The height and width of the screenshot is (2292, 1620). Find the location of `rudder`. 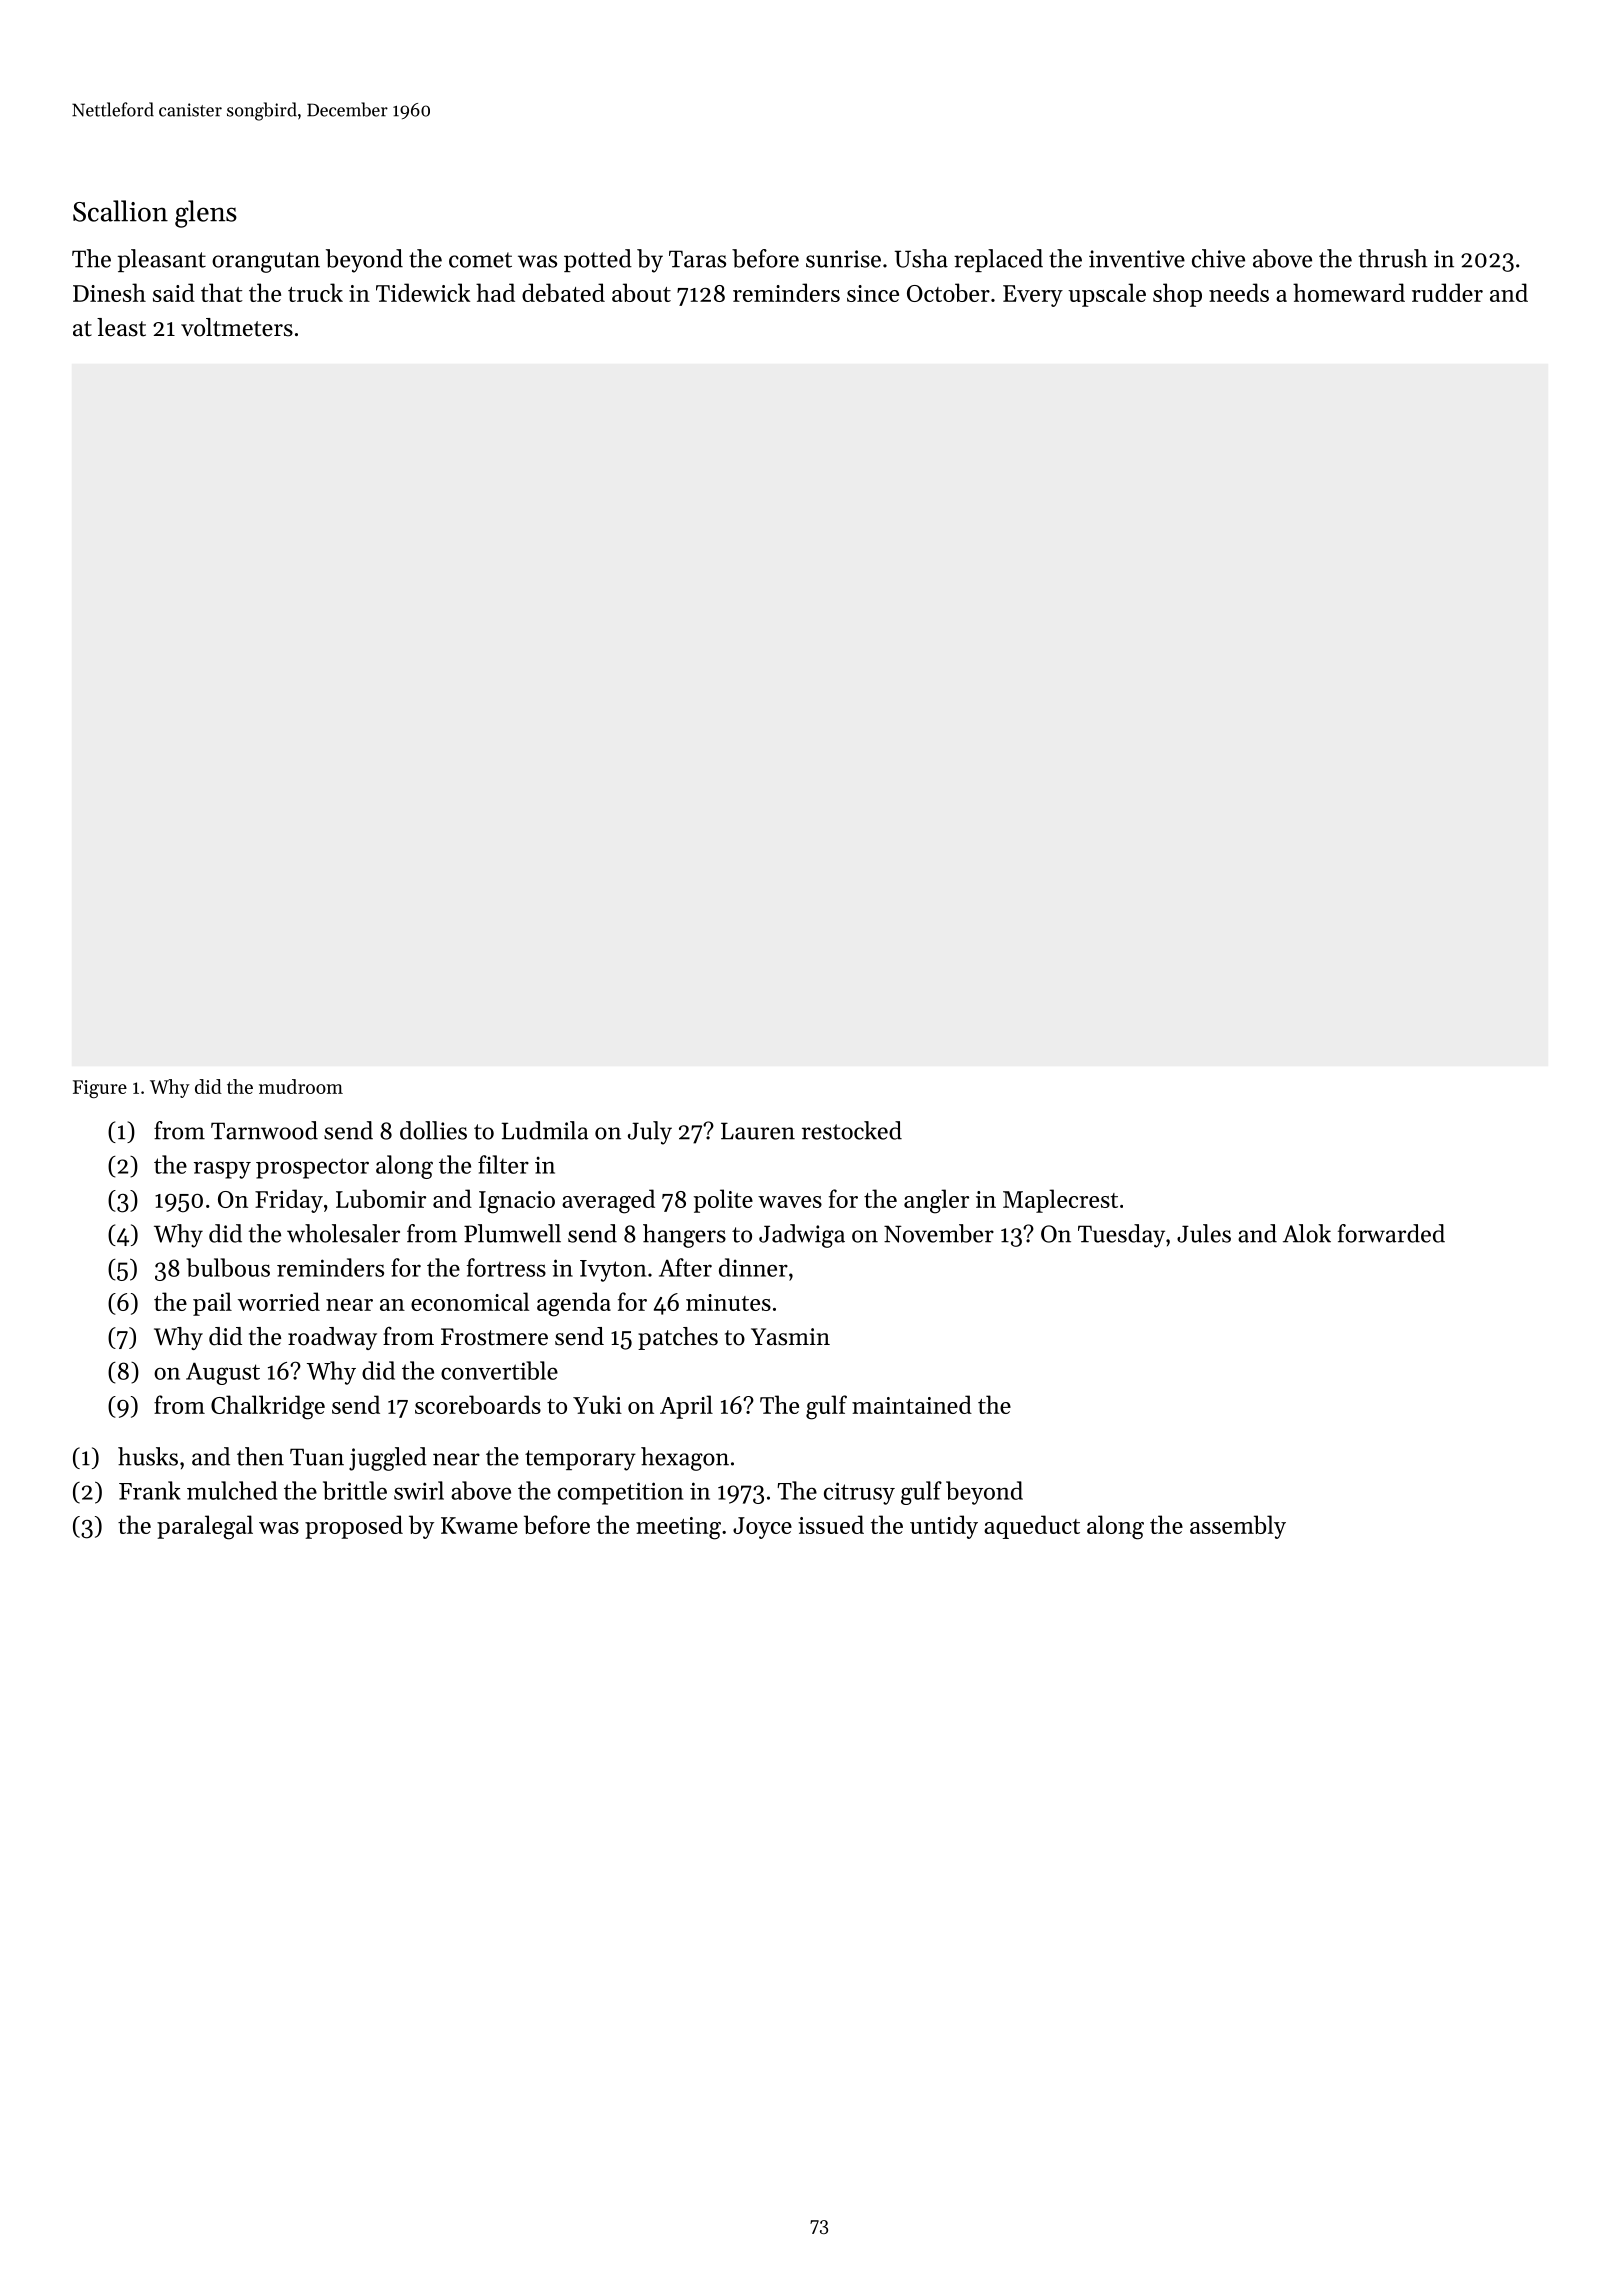

rudder is located at coordinates (1447, 292).
